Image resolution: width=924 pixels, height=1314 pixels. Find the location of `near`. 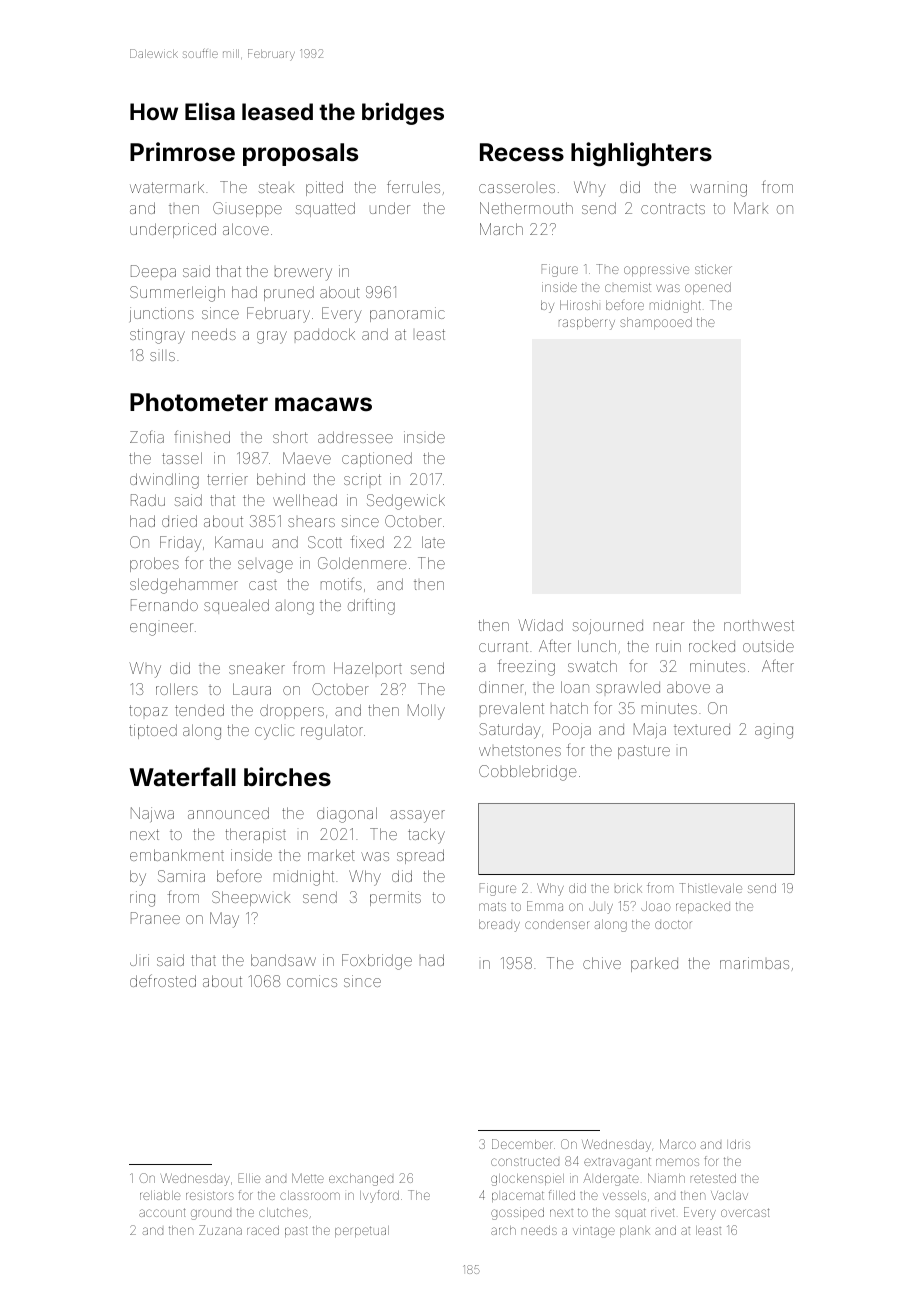

near is located at coordinates (669, 626).
